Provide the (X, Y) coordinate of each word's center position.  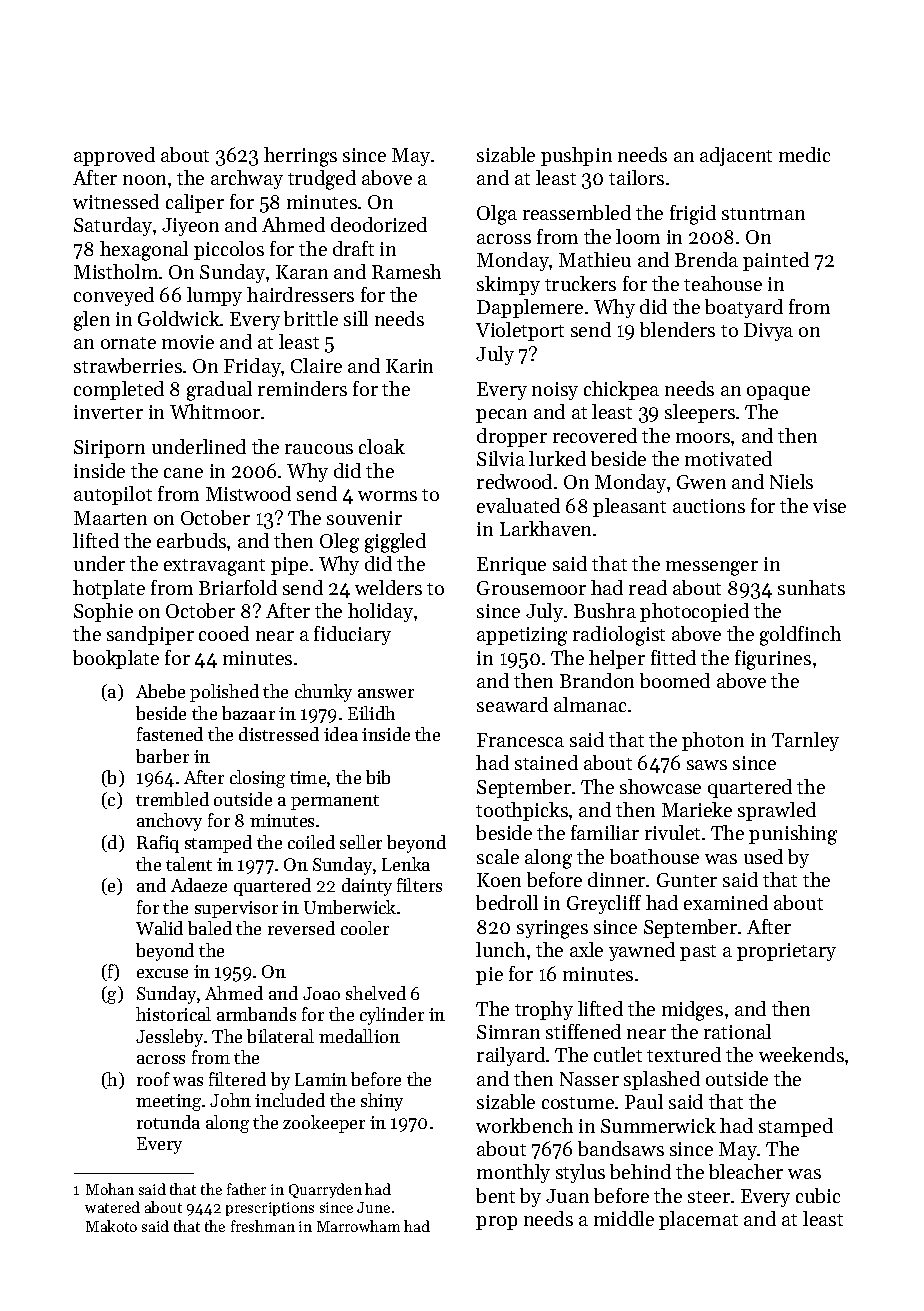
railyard (511, 1056)
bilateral (280, 1036)
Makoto (111, 1226)
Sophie (103, 612)
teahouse (723, 283)
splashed (662, 1080)
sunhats (811, 587)
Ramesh (406, 271)
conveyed (114, 296)
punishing (793, 835)
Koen (499, 880)
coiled (311, 842)
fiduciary (352, 635)
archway (247, 179)
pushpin (576, 156)
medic (804, 154)
